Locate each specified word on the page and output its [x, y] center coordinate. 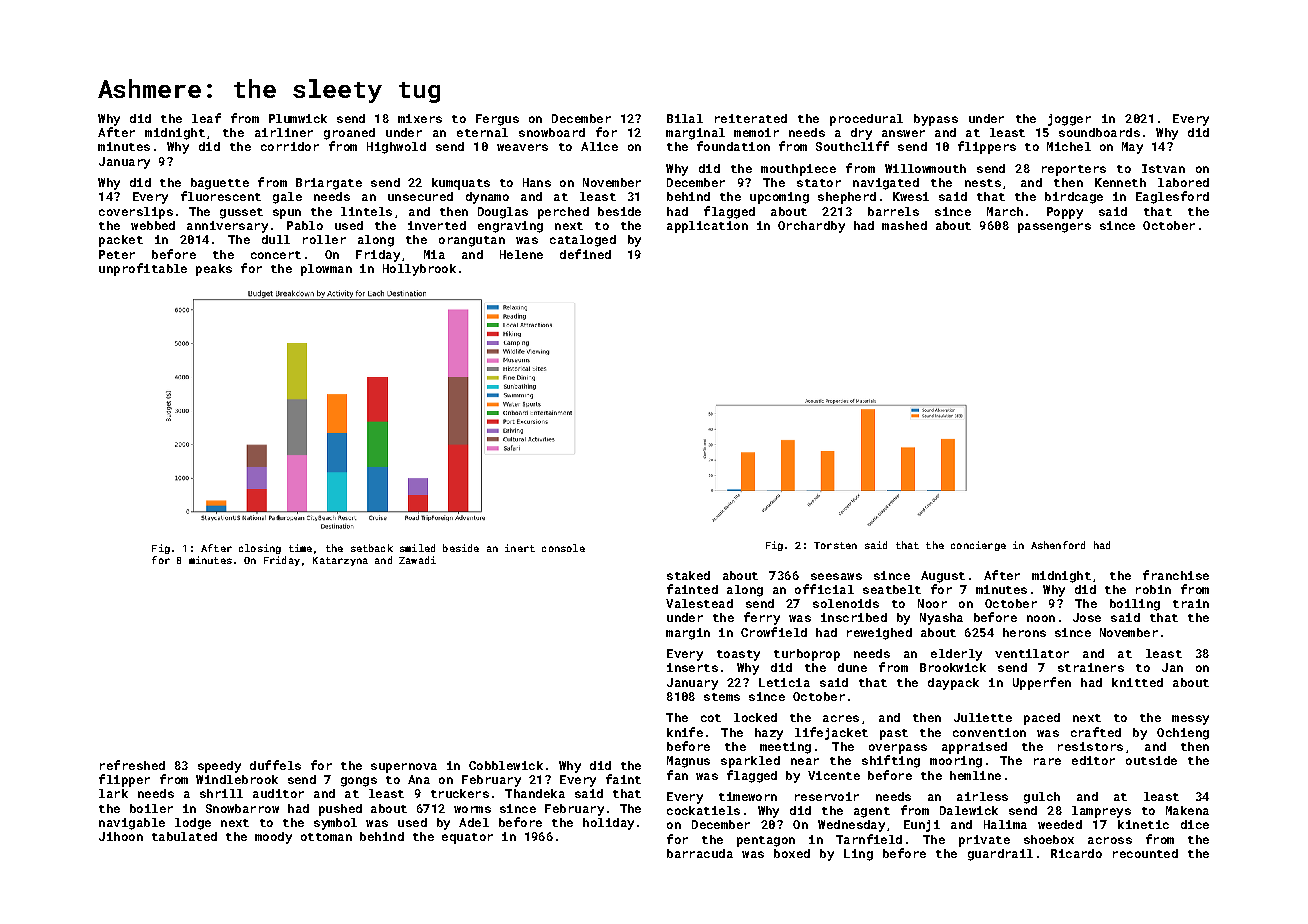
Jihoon [121, 836]
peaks [214, 270]
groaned [349, 134]
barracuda [700, 853]
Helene [521, 254]
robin [1153, 589]
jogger [1069, 120]
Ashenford [1058, 545]
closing [260, 549]
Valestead [699, 603]
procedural [866, 120]
